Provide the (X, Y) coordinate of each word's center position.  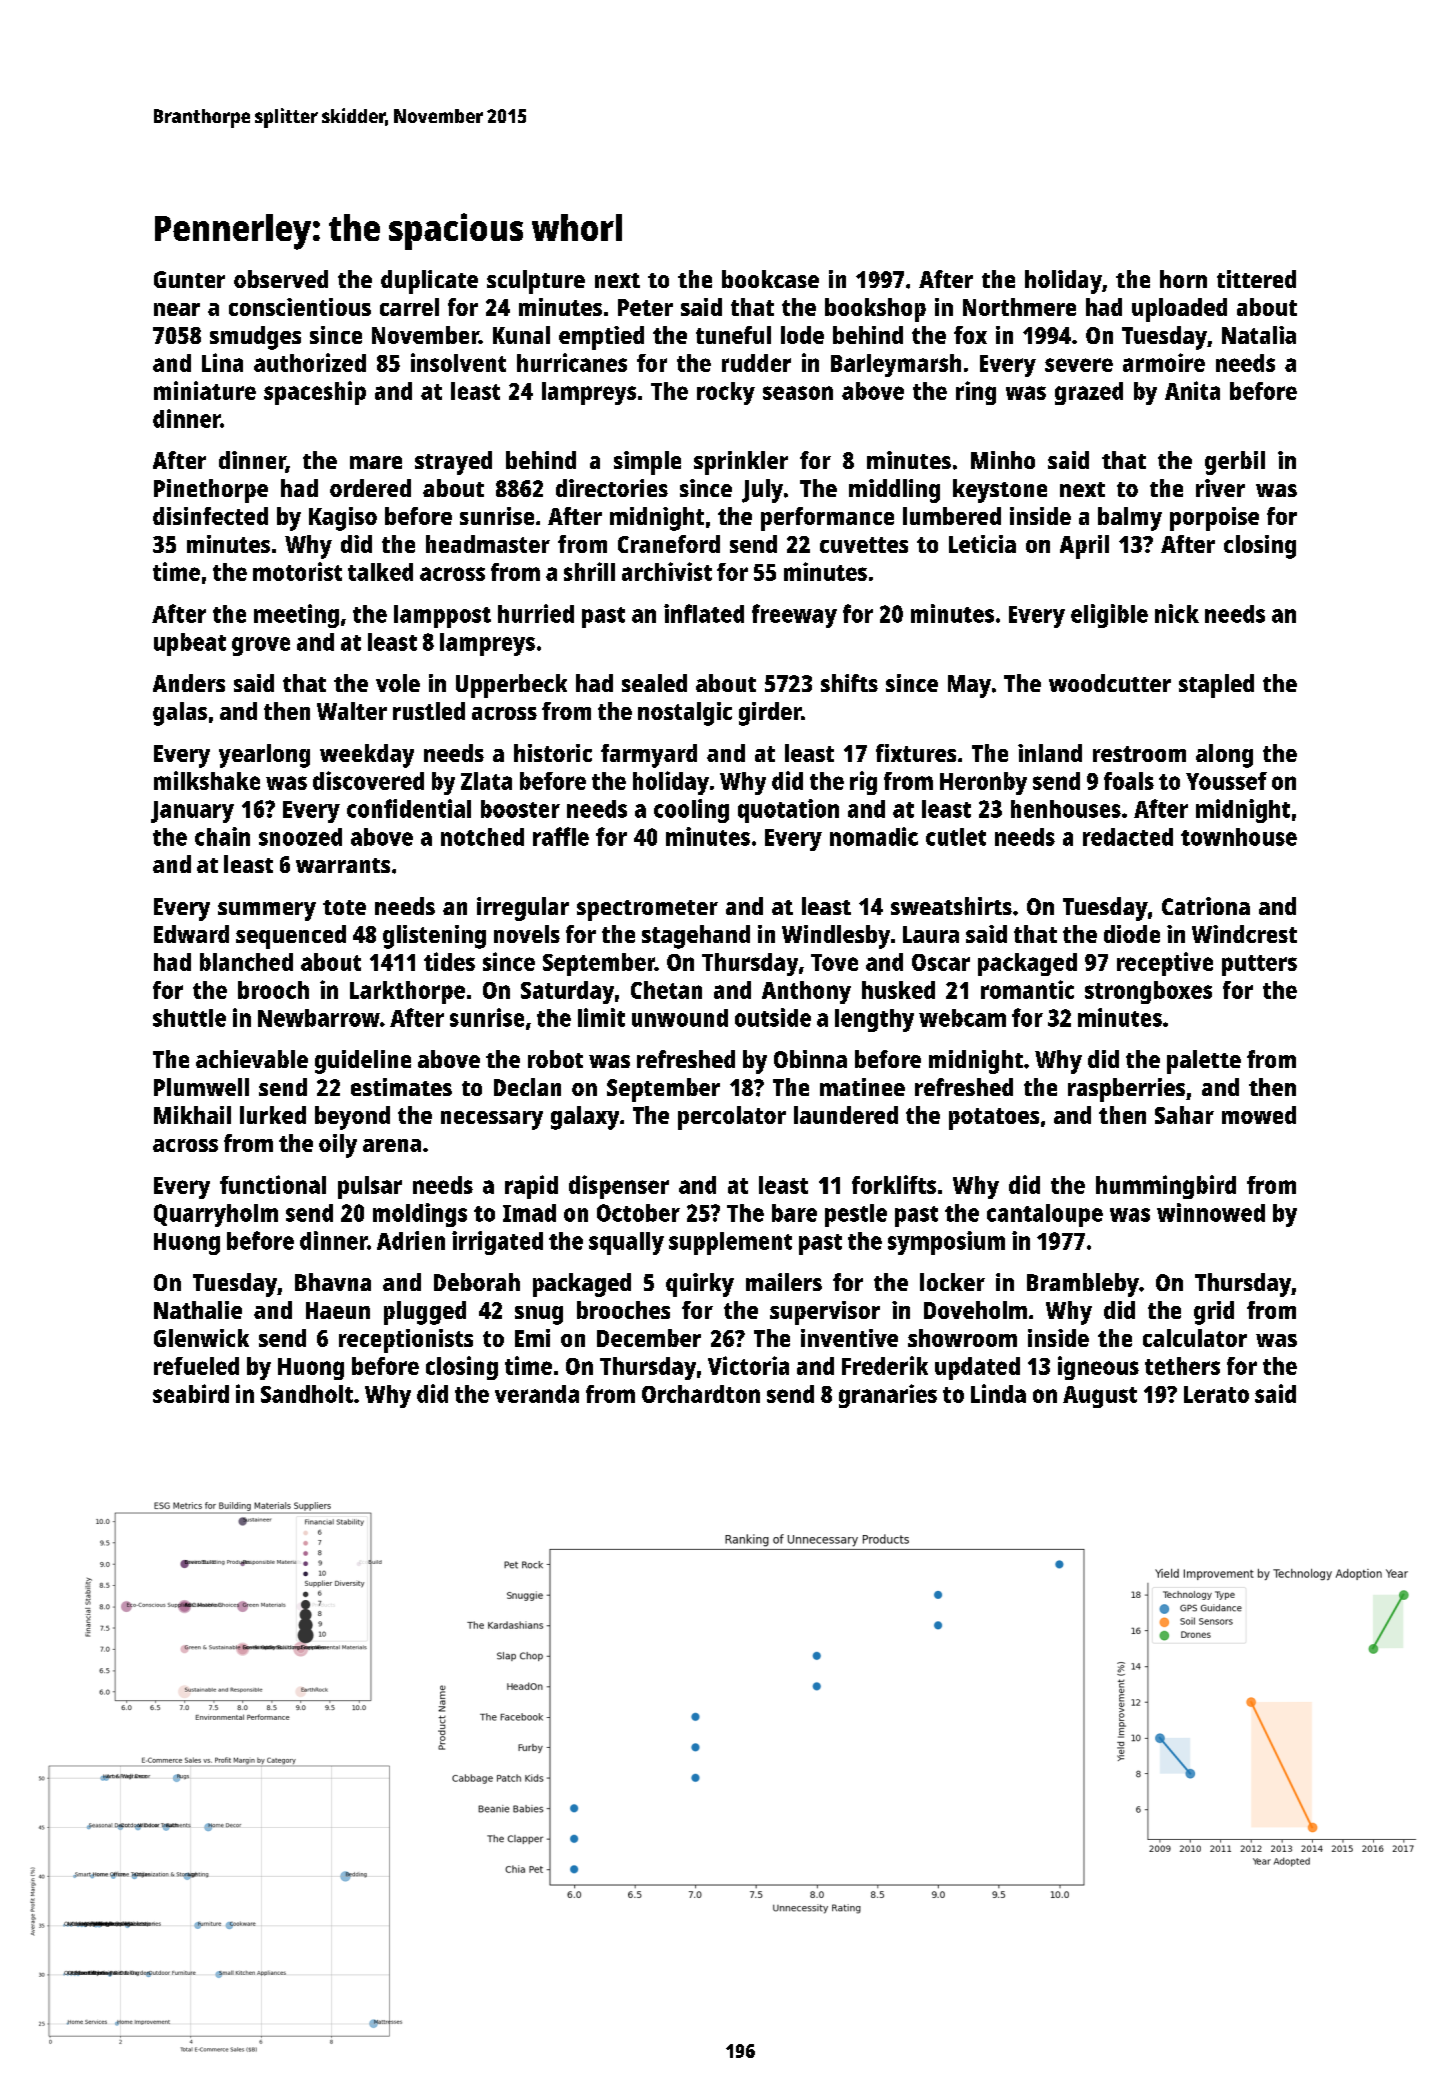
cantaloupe (1045, 1215)
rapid (531, 1187)
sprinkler (741, 463)
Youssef (1226, 781)
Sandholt (307, 1394)
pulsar (370, 1187)
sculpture (536, 282)
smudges (255, 338)
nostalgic (685, 714)
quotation (788, 811)
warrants (343, 865)
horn (1183, 279)
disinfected (210, 516)
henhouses (1066, 809)
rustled (429, 711)
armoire (1164, 362)
